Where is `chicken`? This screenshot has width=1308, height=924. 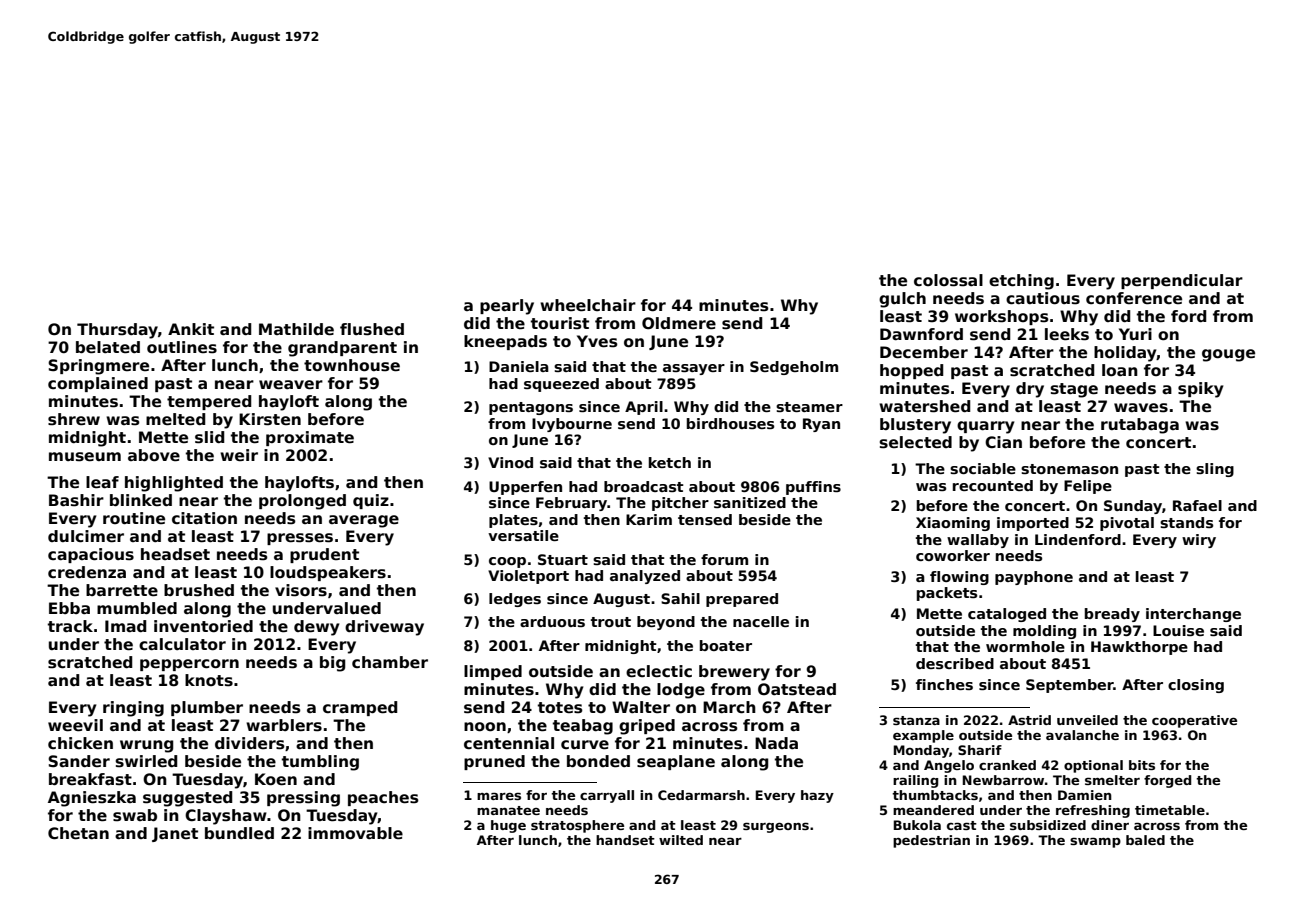
chicken is located at coordinates (80, 743).
